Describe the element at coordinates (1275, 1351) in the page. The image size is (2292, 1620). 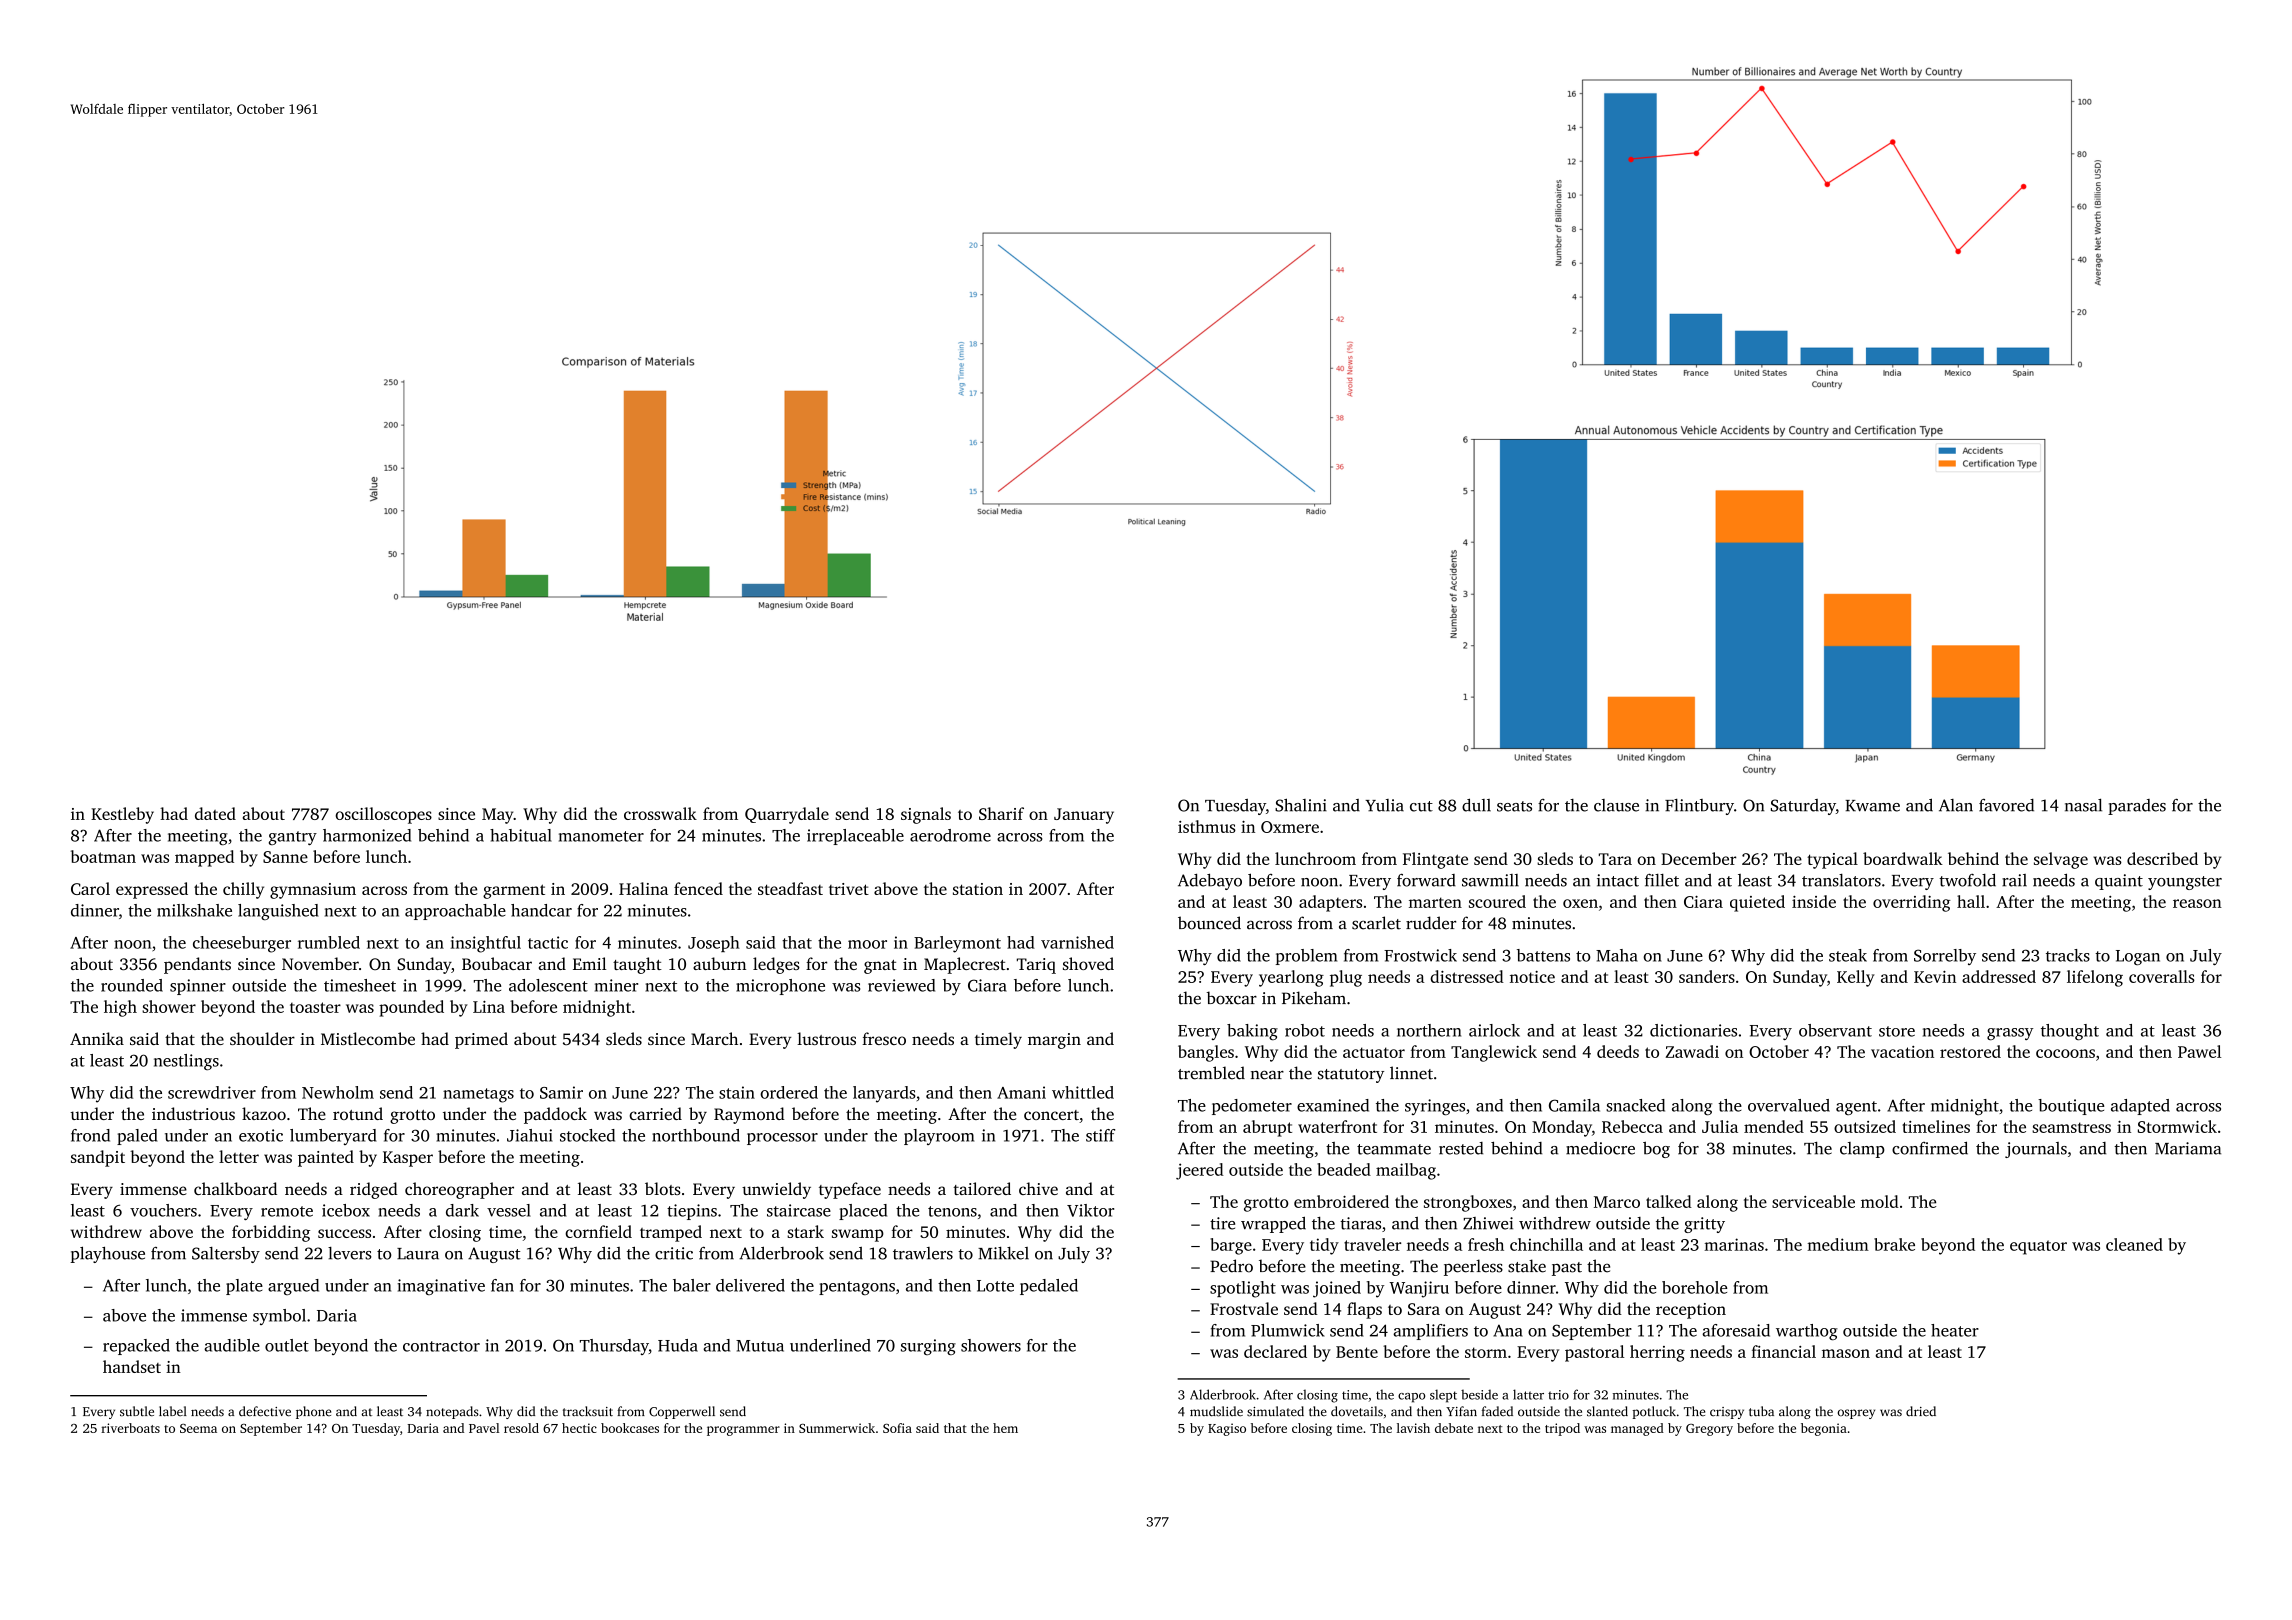
I see `declared` at that location.
